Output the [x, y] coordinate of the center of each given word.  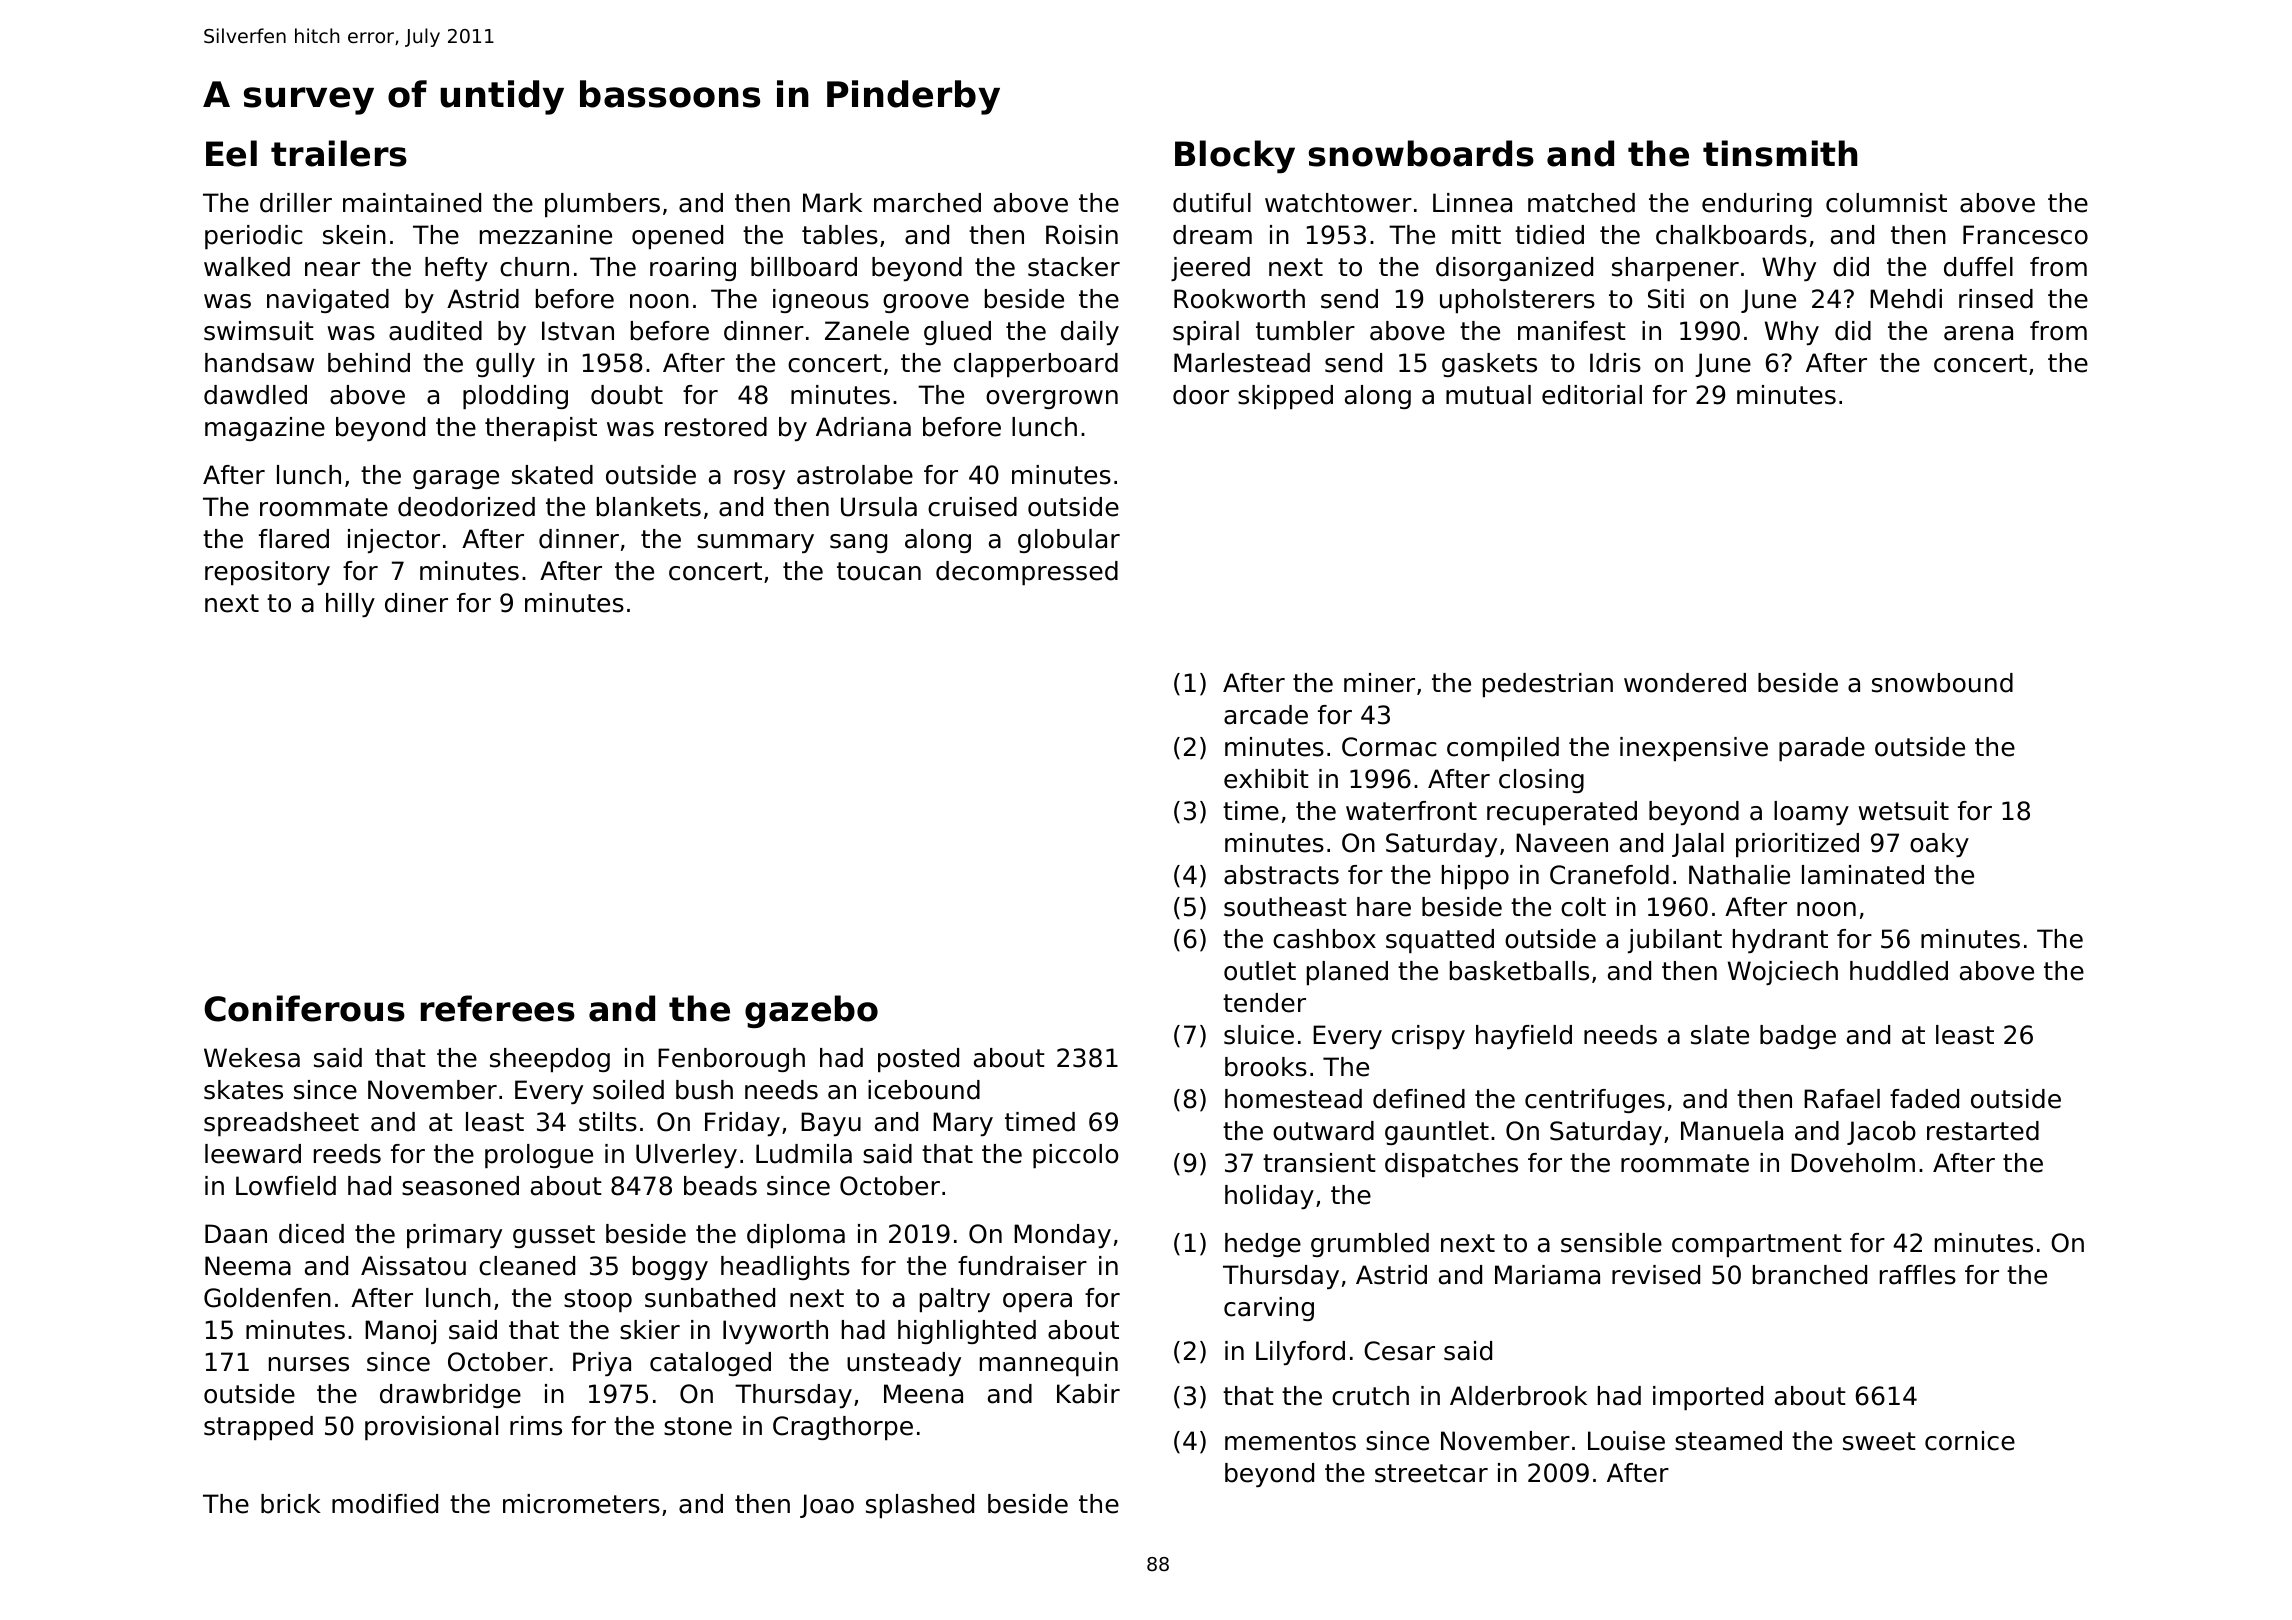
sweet [1879, 1441]
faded [1924, 1099]
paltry [955, 1300]
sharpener [1675, 269]
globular [1069, 541]
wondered [1685, 683]
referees [498, 1008]
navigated [328, 301]
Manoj [400, 1332]
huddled [1899, 971]
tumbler [1305, 331]
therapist [541, 429]
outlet [1260, 971]
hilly [350, 605]
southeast [1285, 907]
